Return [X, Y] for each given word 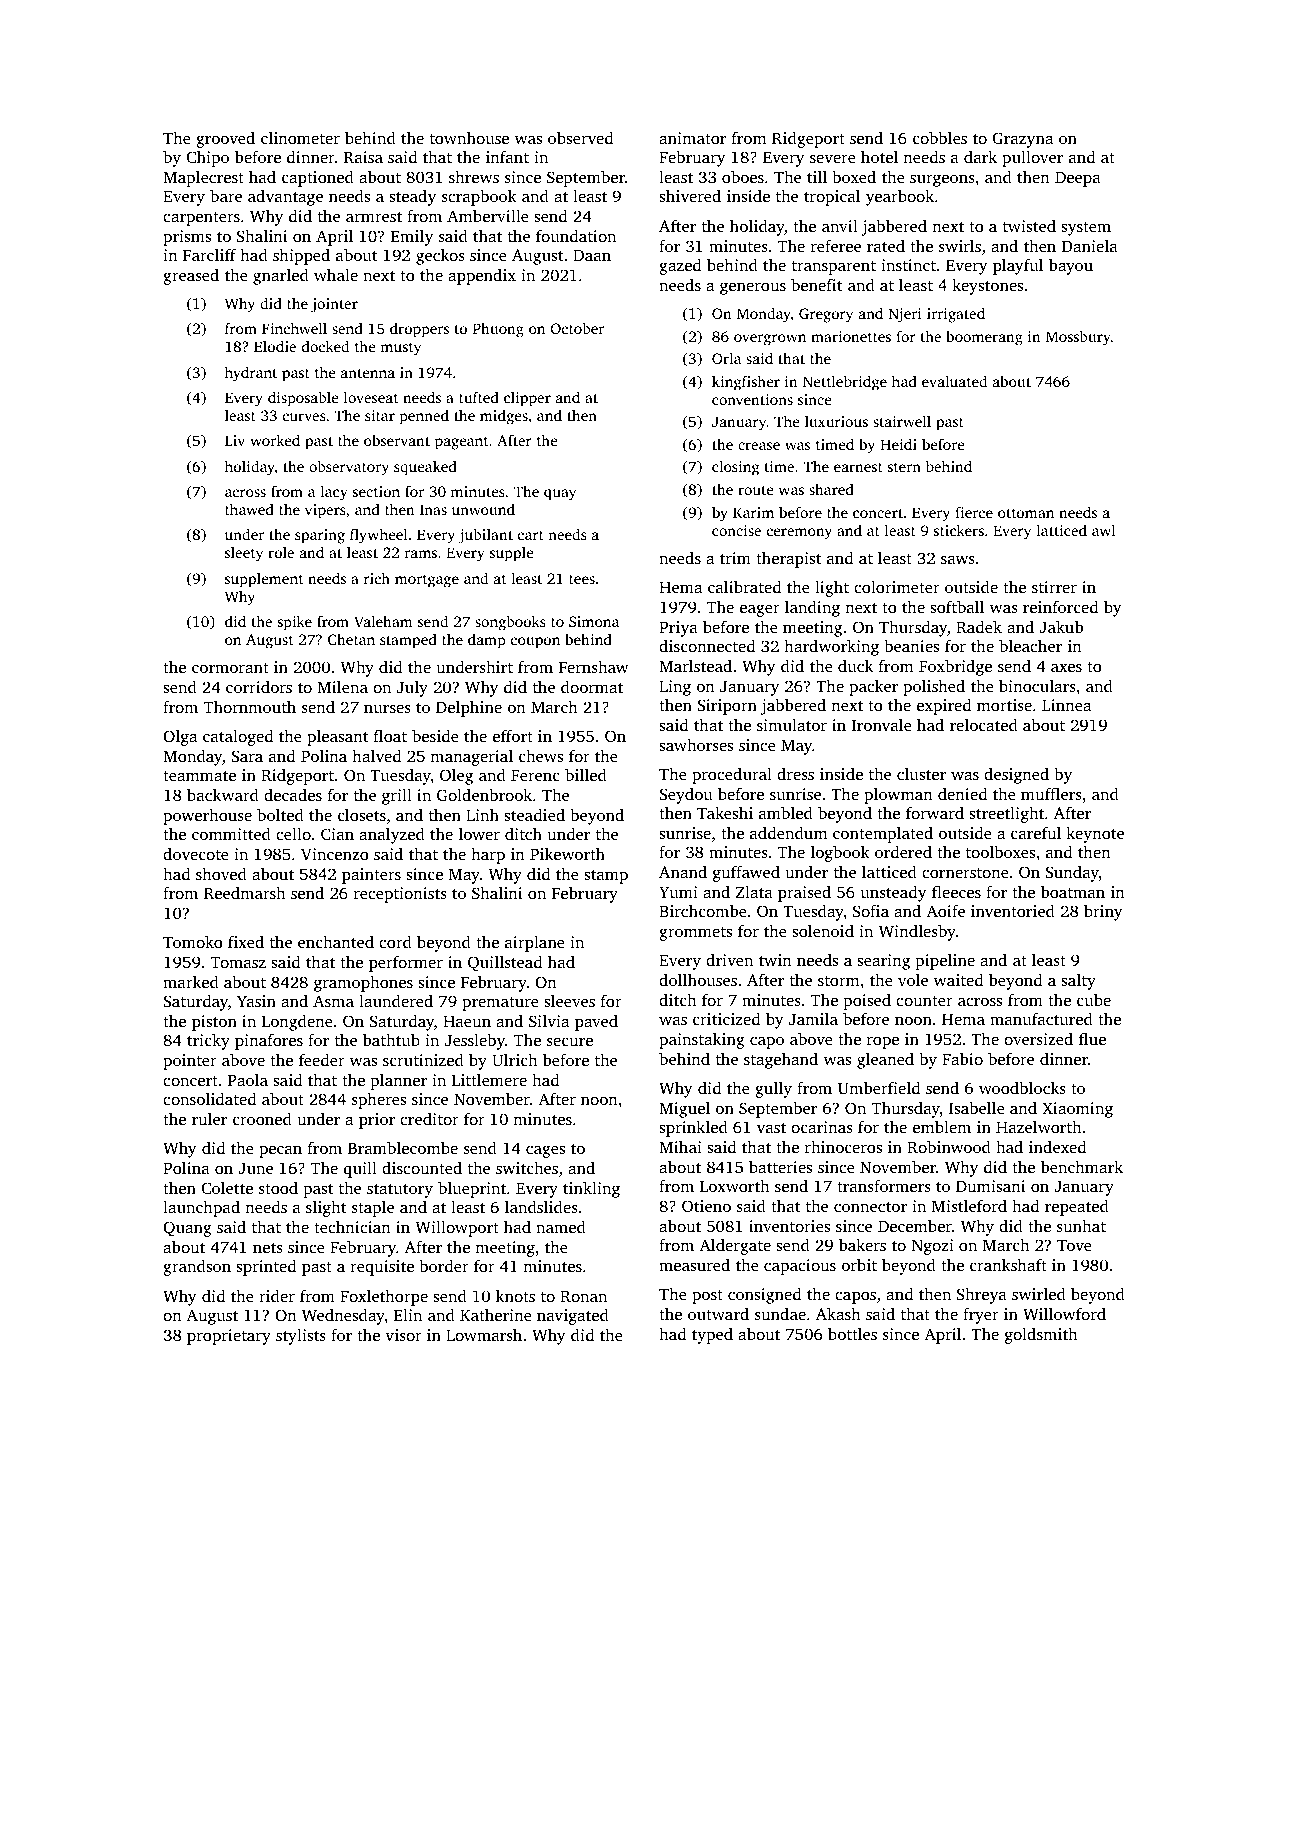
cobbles [940, 137]
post [707, 1297]
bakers [862, 1244]
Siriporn [727, 707]
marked [191, 981]
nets [268, 1248]
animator [692, 138]
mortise [1004, 705]
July [412, 688]
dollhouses [698, 979]
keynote [1095, 834]
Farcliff [209, 254]
